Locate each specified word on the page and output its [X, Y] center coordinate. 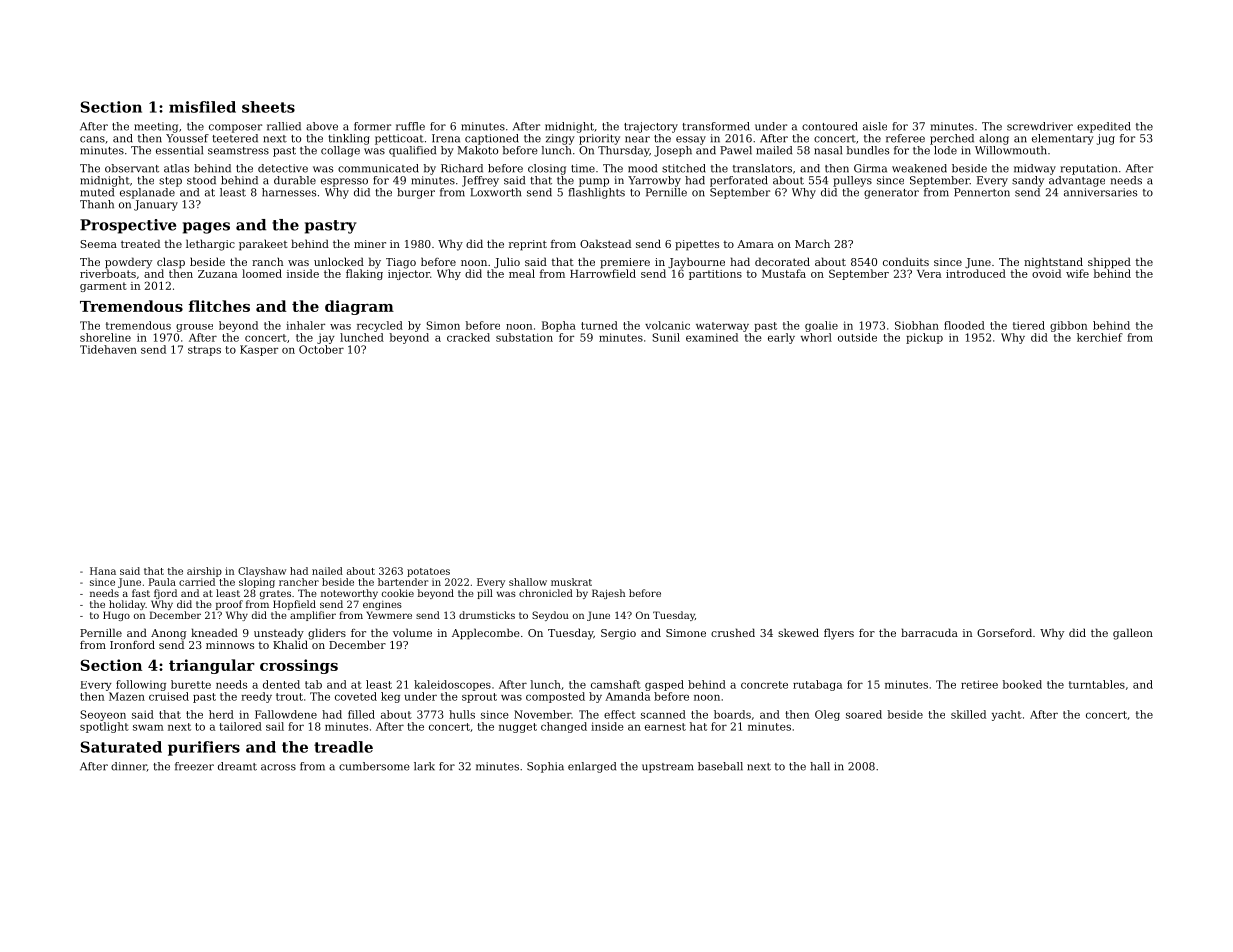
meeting [156, 127]
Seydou [550, 616]
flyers [839, 634]
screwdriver [1040, 126]
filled [361, 714]
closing [547, 169]
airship [204, 572]
